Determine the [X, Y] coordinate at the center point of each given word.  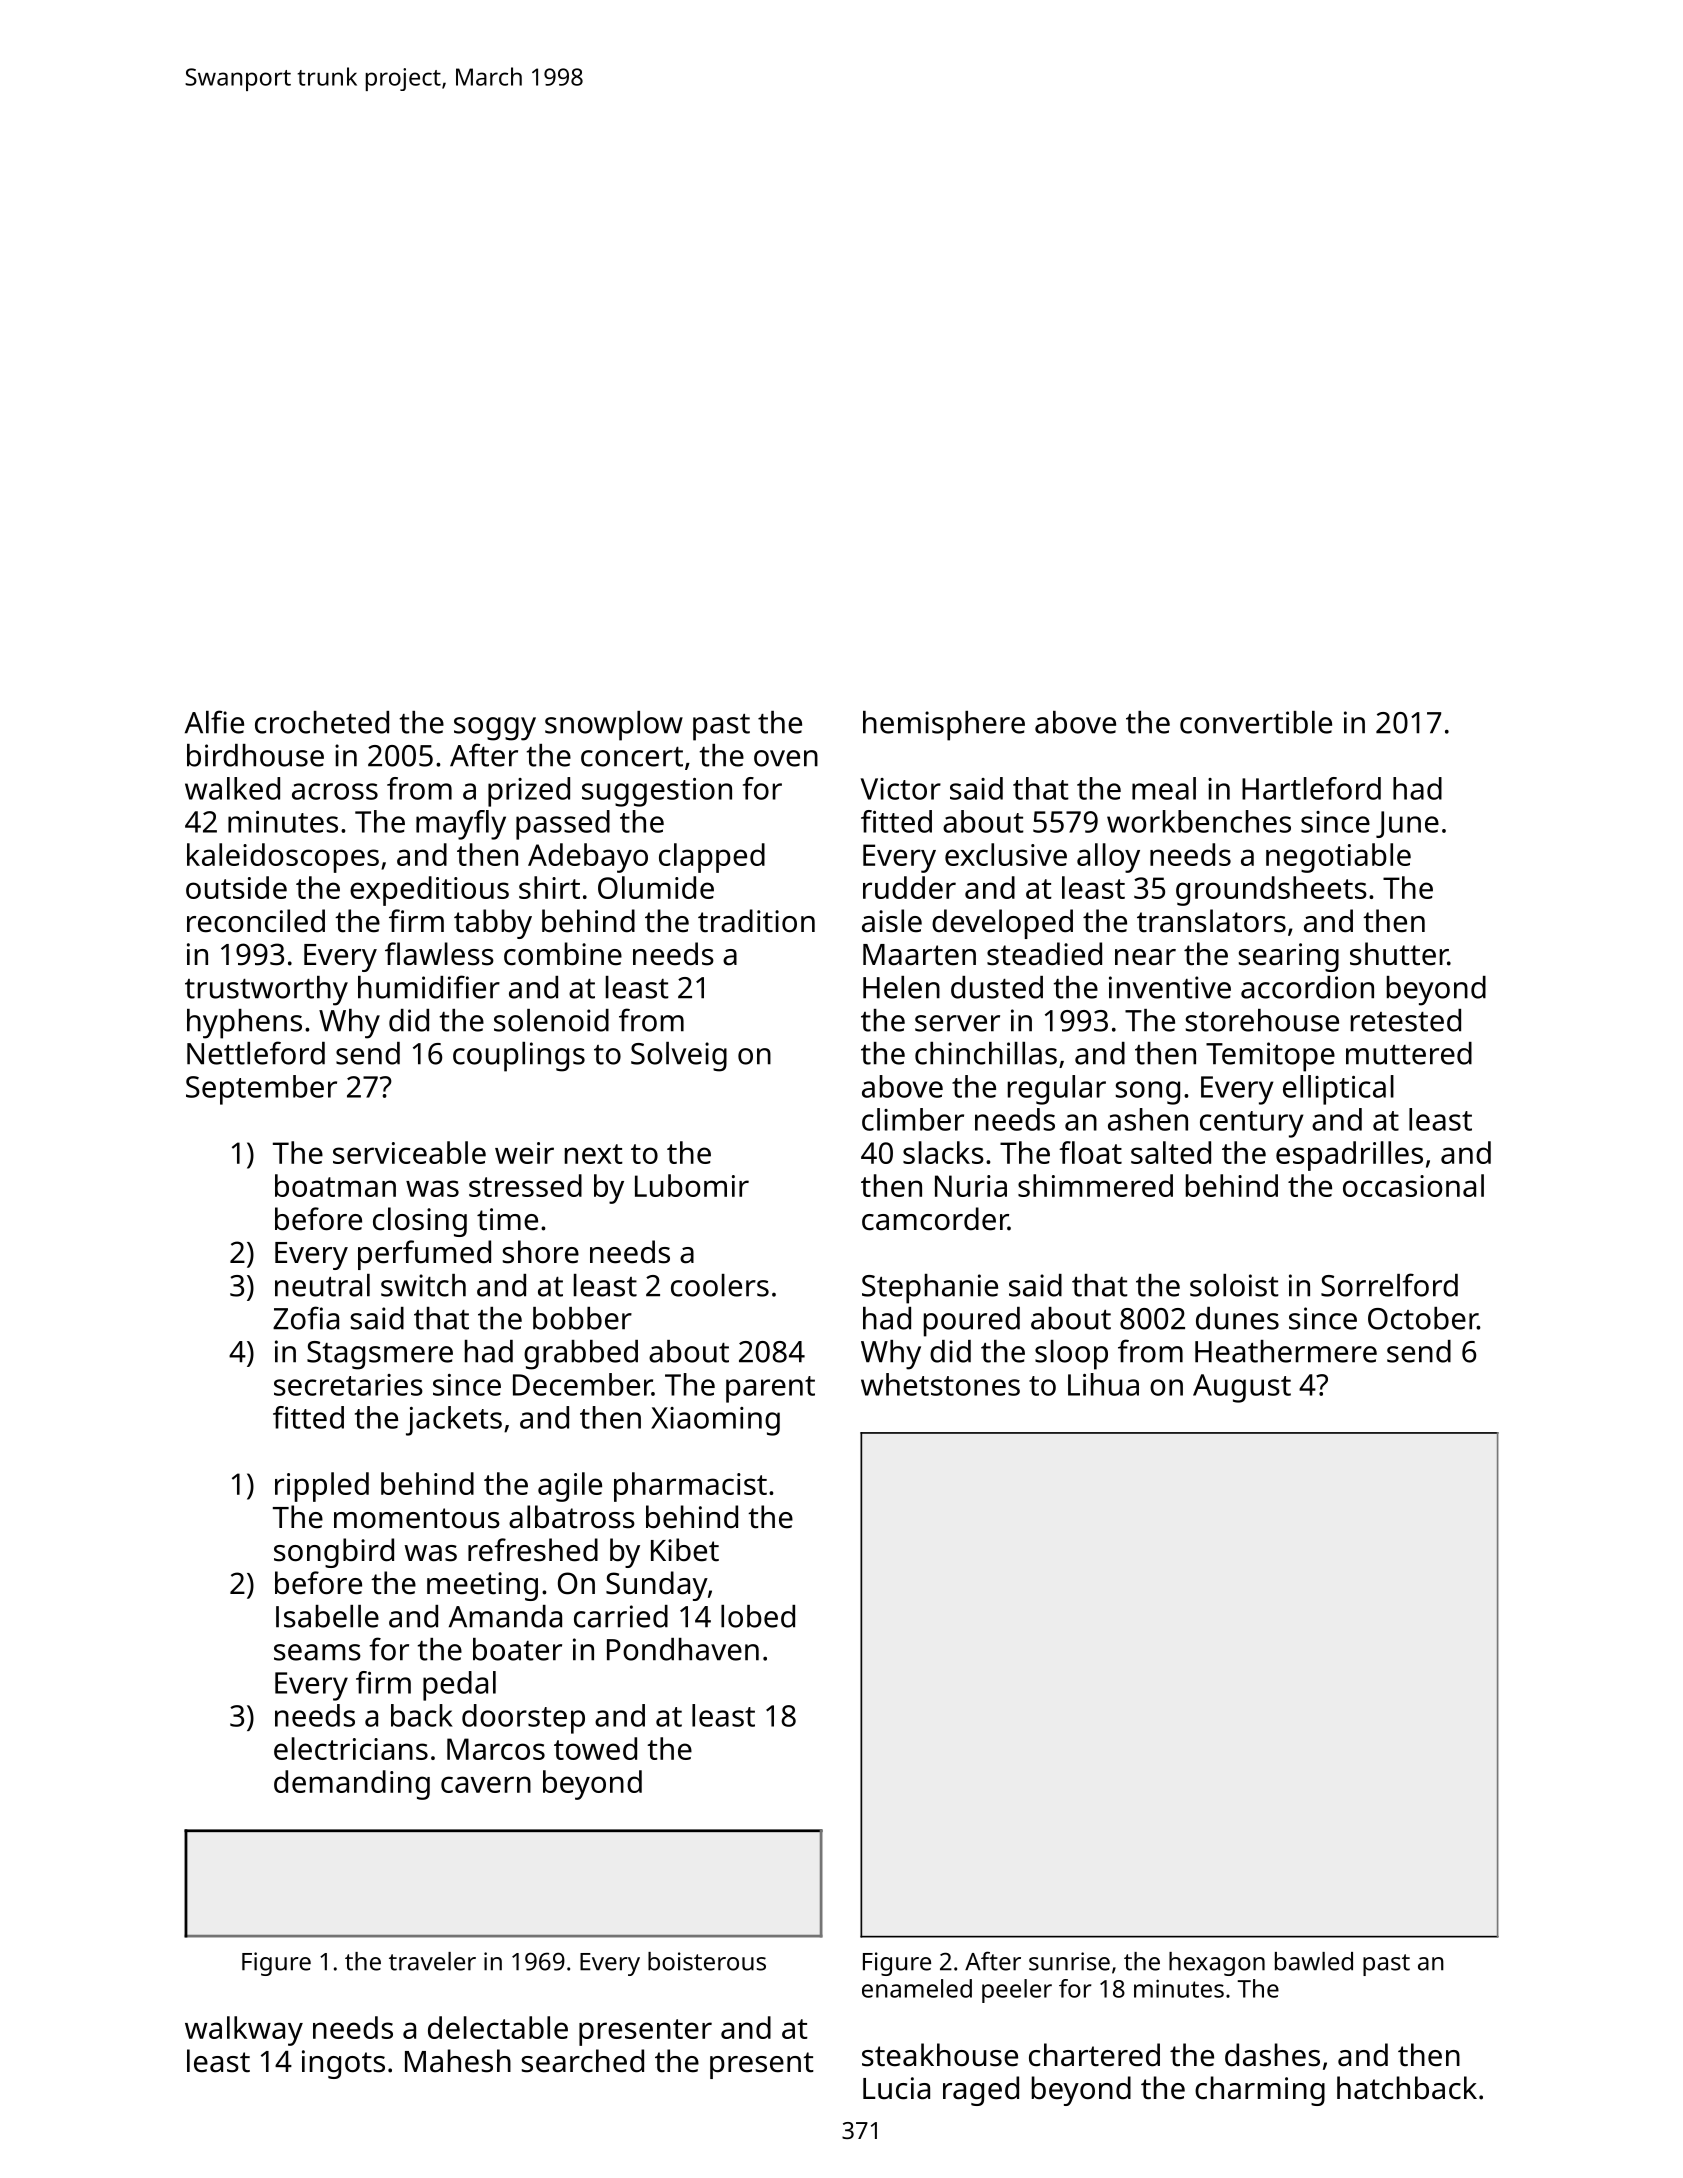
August [1242, 1388]
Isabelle [327, 1616]
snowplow [614, 726]
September [261, 1090]
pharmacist [690, 1487]
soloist [1234, 1285]
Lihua [1103, 1384]
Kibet [685, 1550]
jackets [454, 1421]
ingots [343, 2064]
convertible [1256, 722]
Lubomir [692, 1185]
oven [786, 758]
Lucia [896, 2088]
